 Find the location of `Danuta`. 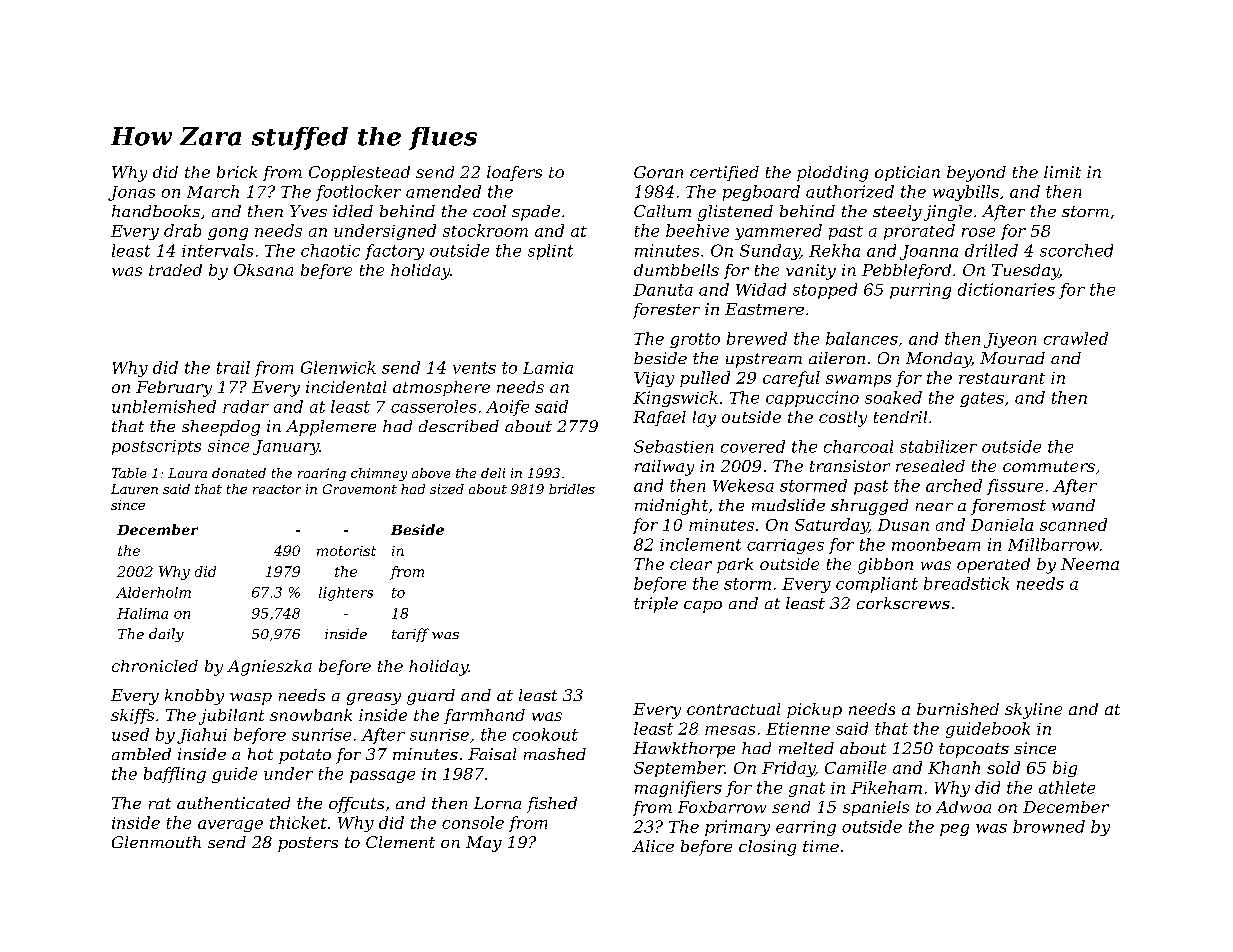

Danuta is located at coordinates (663, 290).
